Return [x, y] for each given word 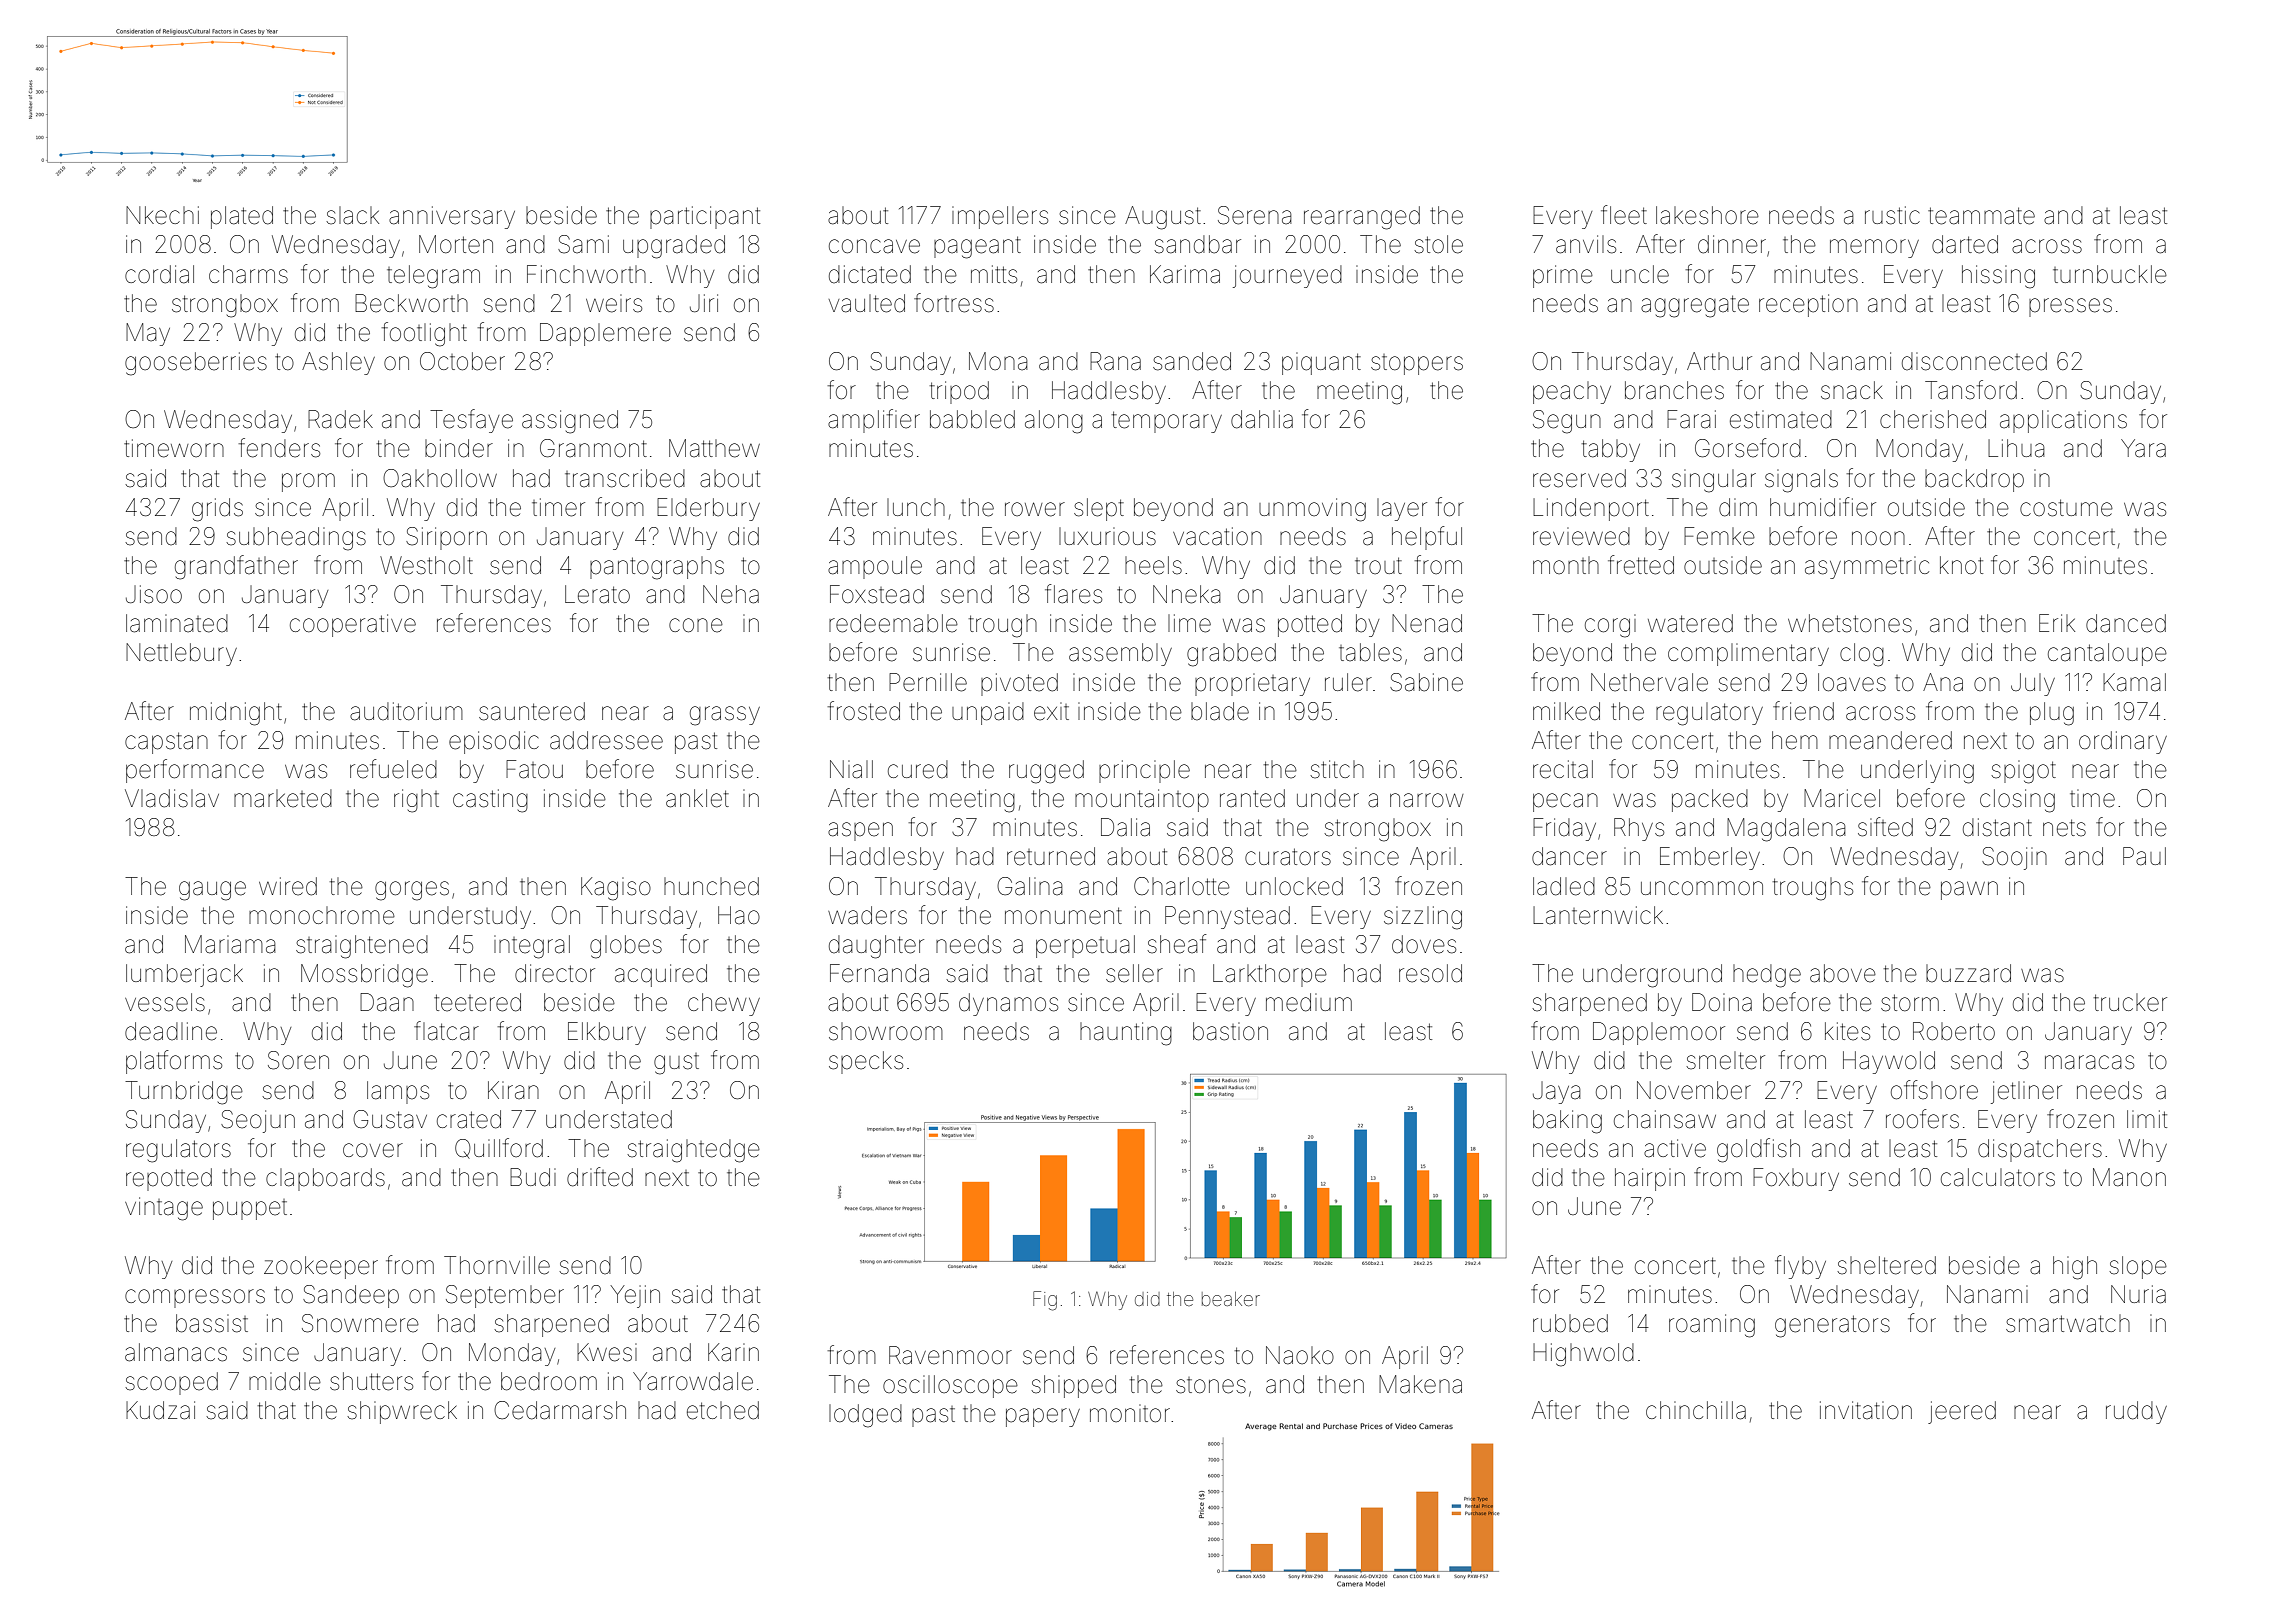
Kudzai [160, 1410]
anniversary [452, 217]
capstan [166, 743]
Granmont [593, 448]
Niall [851, 769]
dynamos [1008, 1004]
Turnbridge [184, 1093]
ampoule [875, 567]
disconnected [1974, 361]
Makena [1420, 1384]
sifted [1885, 827]
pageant [977, 247]
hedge [1767, 976]
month [1566, 565]
